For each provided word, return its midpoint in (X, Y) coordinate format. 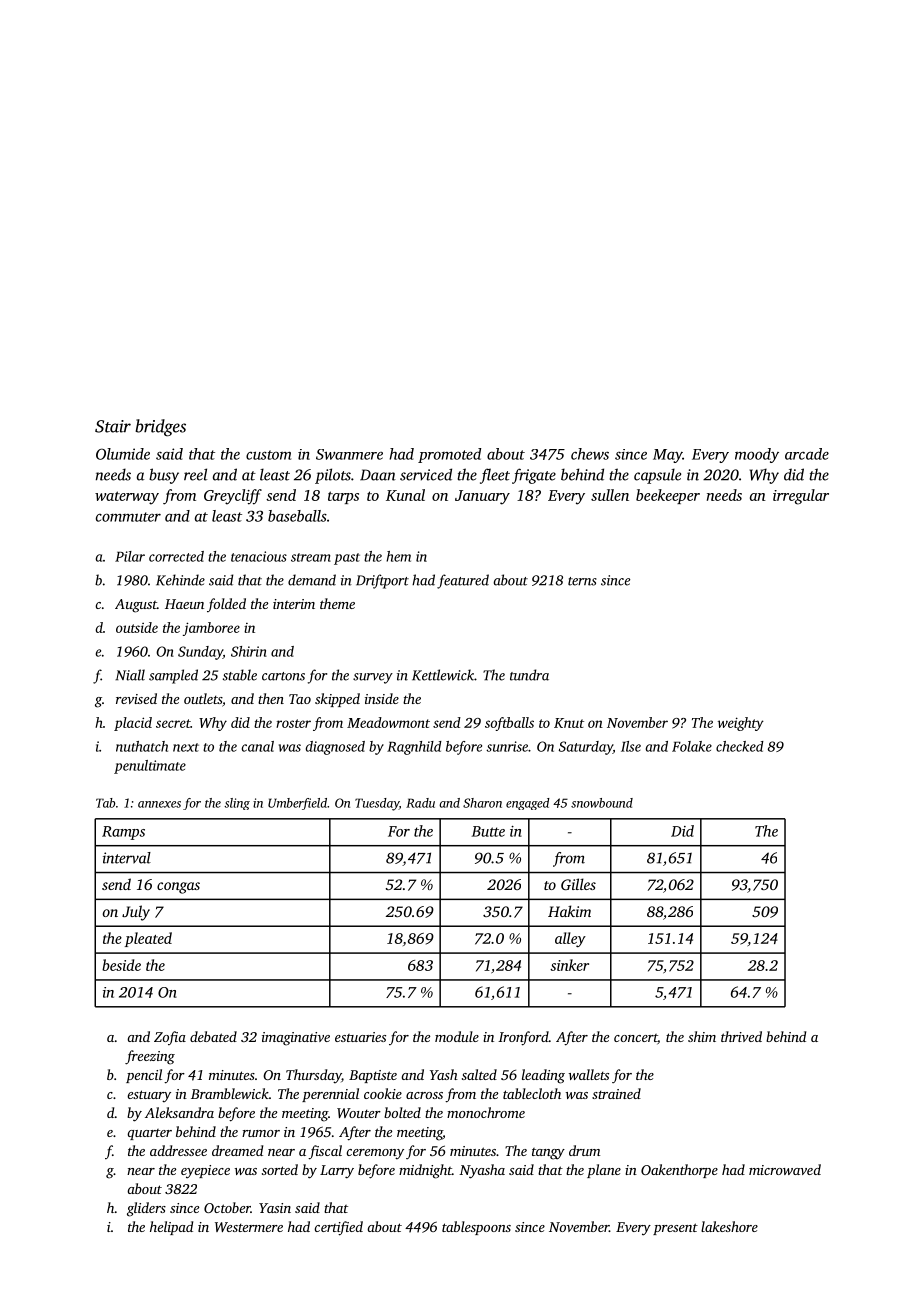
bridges (160, 428)
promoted (449, 455)
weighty (741, 724)
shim (702, 1036)
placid (133, 724)
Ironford (523, 1038)
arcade (807, 454)
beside (121, 965)
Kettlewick (443, 675)
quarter (149, 1134)
